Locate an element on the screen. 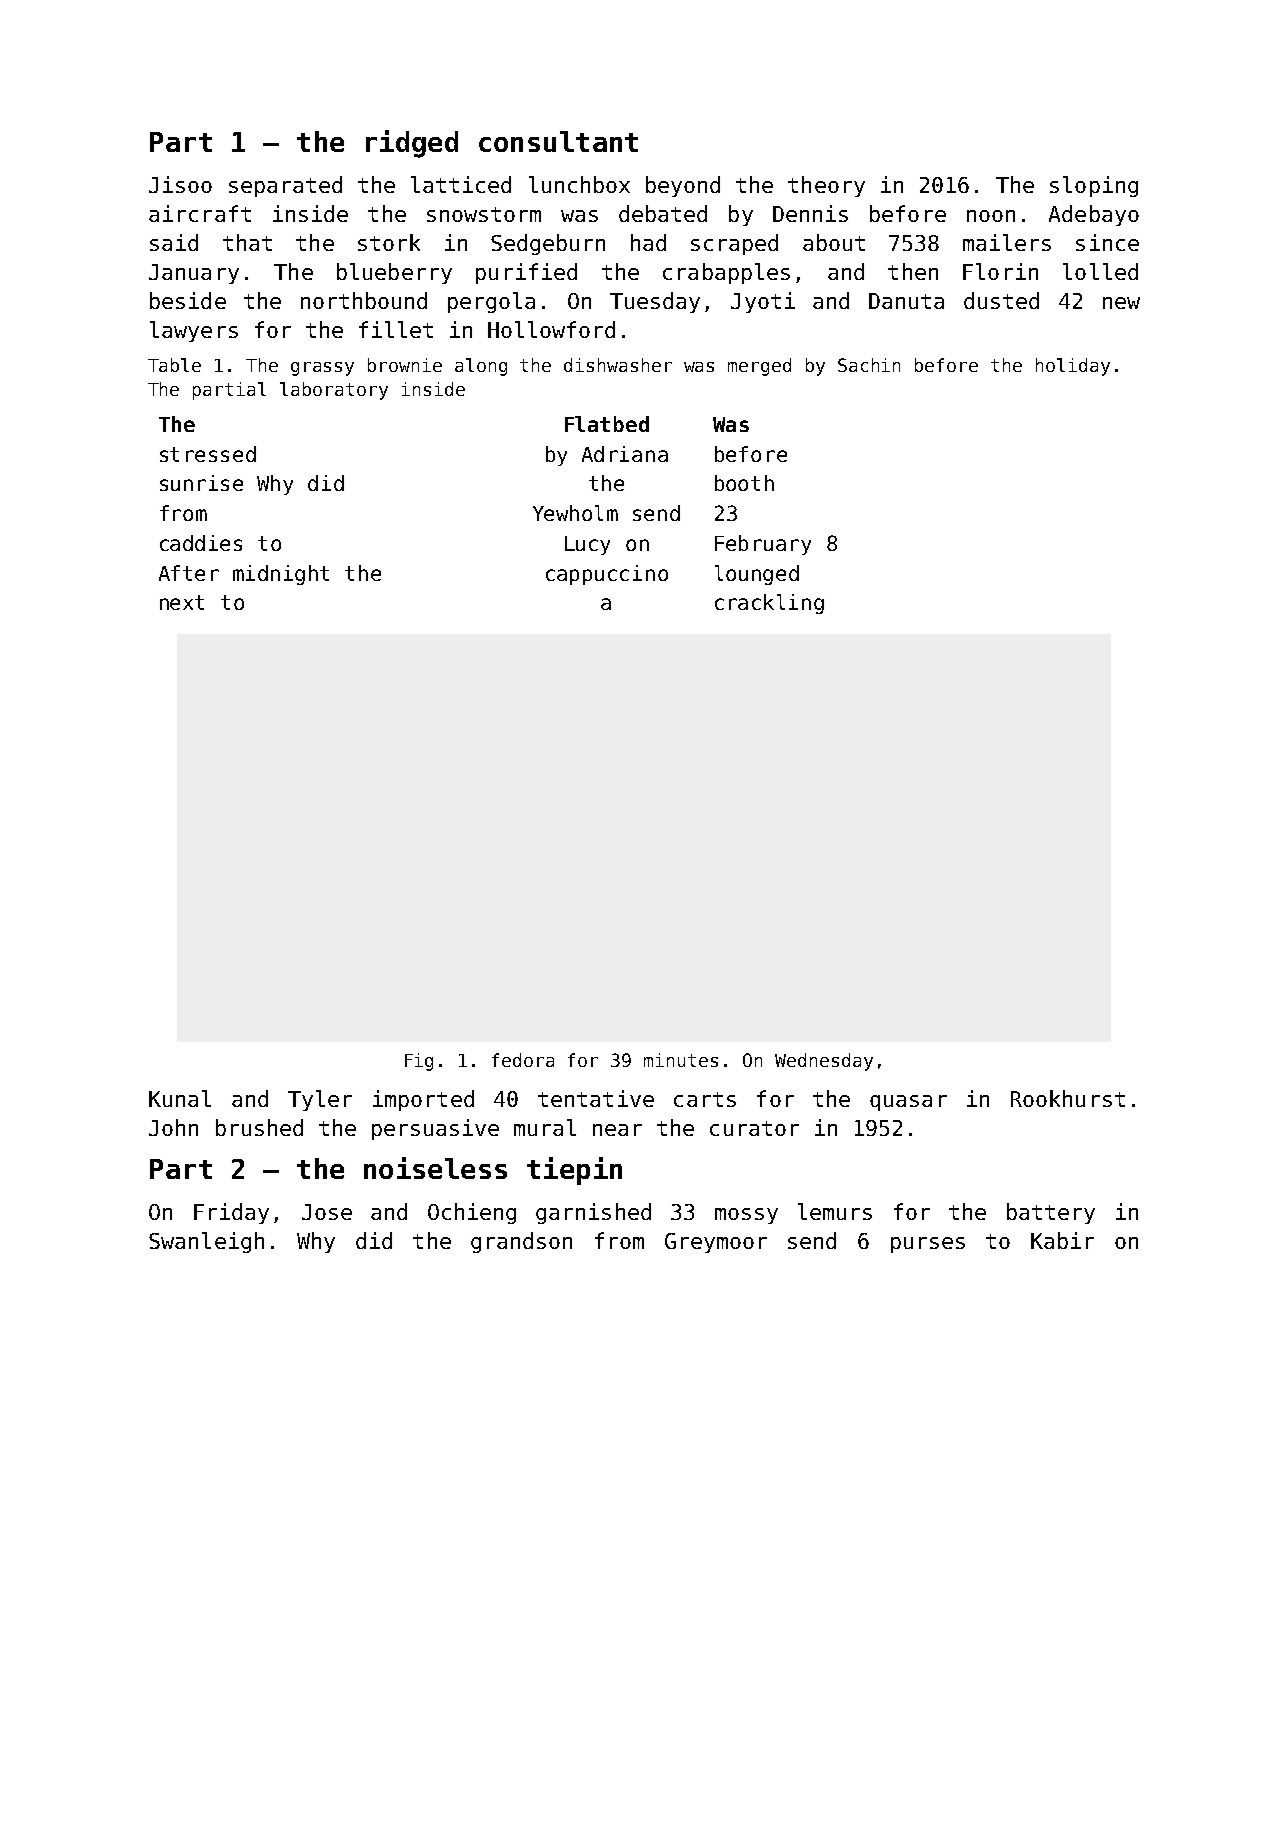  sunrise is located at coordinates (201, 483).
